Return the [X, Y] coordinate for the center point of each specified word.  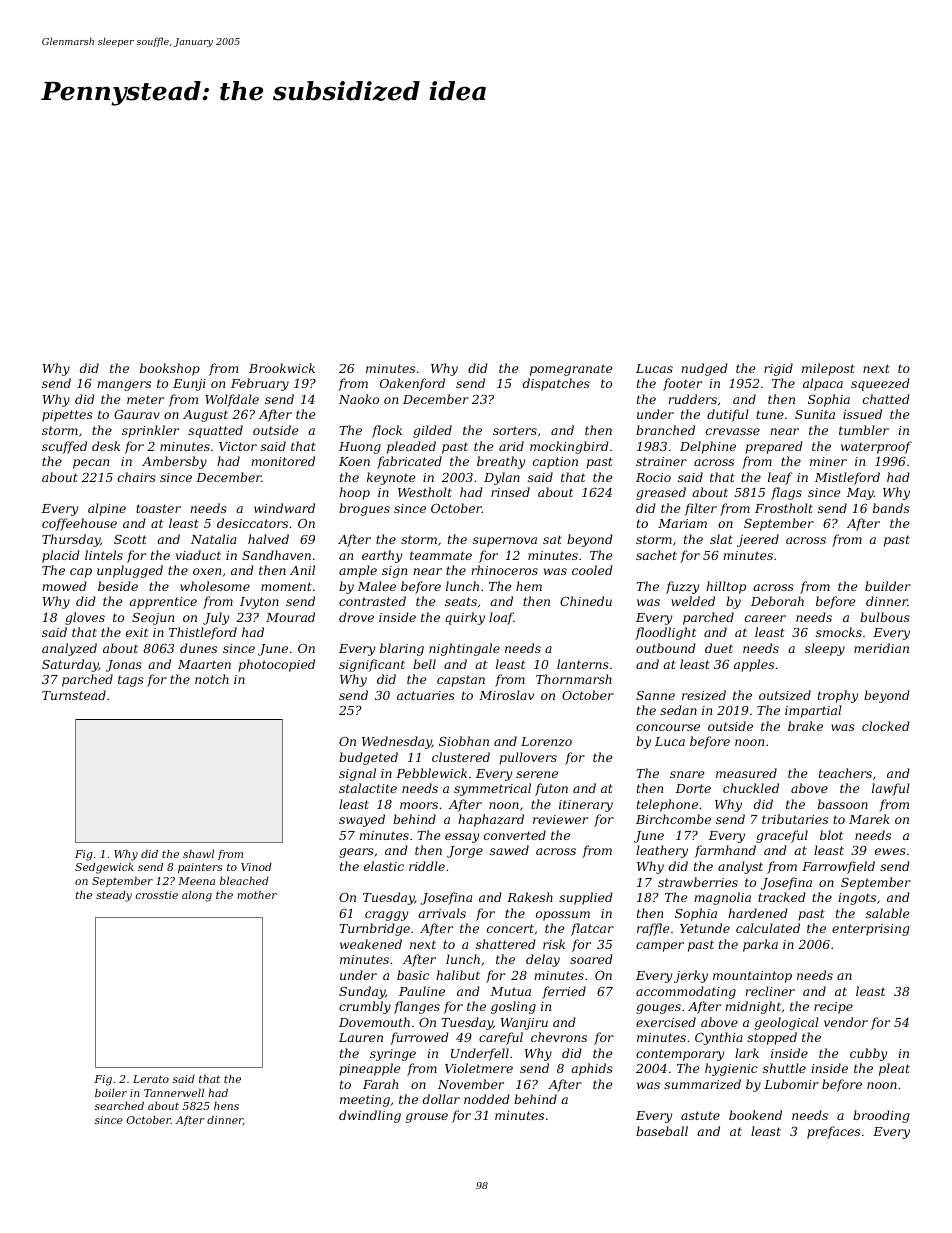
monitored [283, 461]
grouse [427, 1118]
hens [226, 1106]
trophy [838, 696]
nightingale [464, 649]
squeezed [880, 384]
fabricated [409, 462]
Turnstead [74, 695]
